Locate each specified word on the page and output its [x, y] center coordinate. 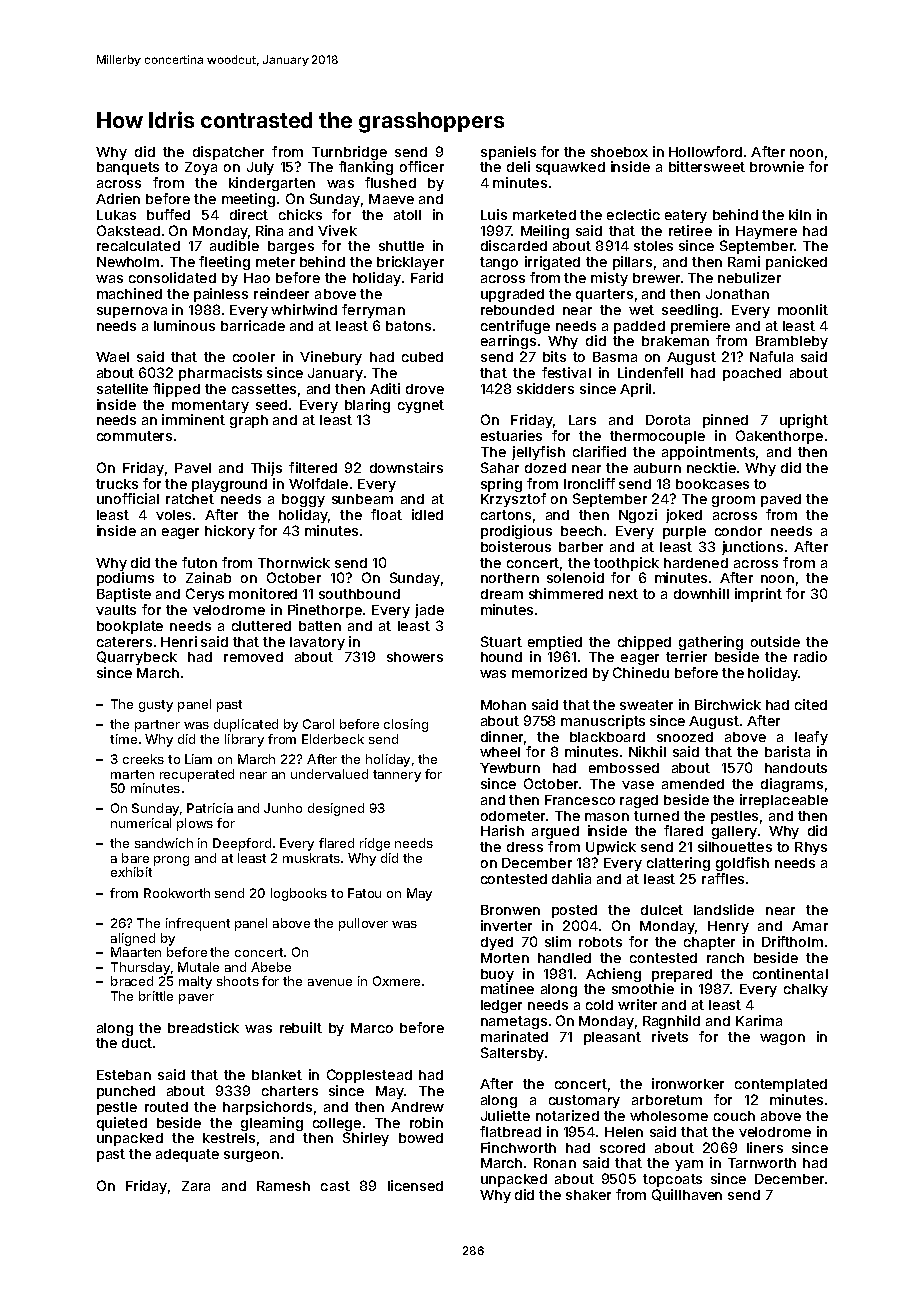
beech [581, 531]
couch [734, 1116]
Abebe [271, 967]
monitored [263, 593]
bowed [421, 1138]
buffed [168, 214]
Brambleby [792, 342]
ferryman [373, 311]
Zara [196, 1186]
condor [738, 531]
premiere [700, 327]
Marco [372, 1028]
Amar [810, 926]
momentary [210, 406]
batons [408, 326]
